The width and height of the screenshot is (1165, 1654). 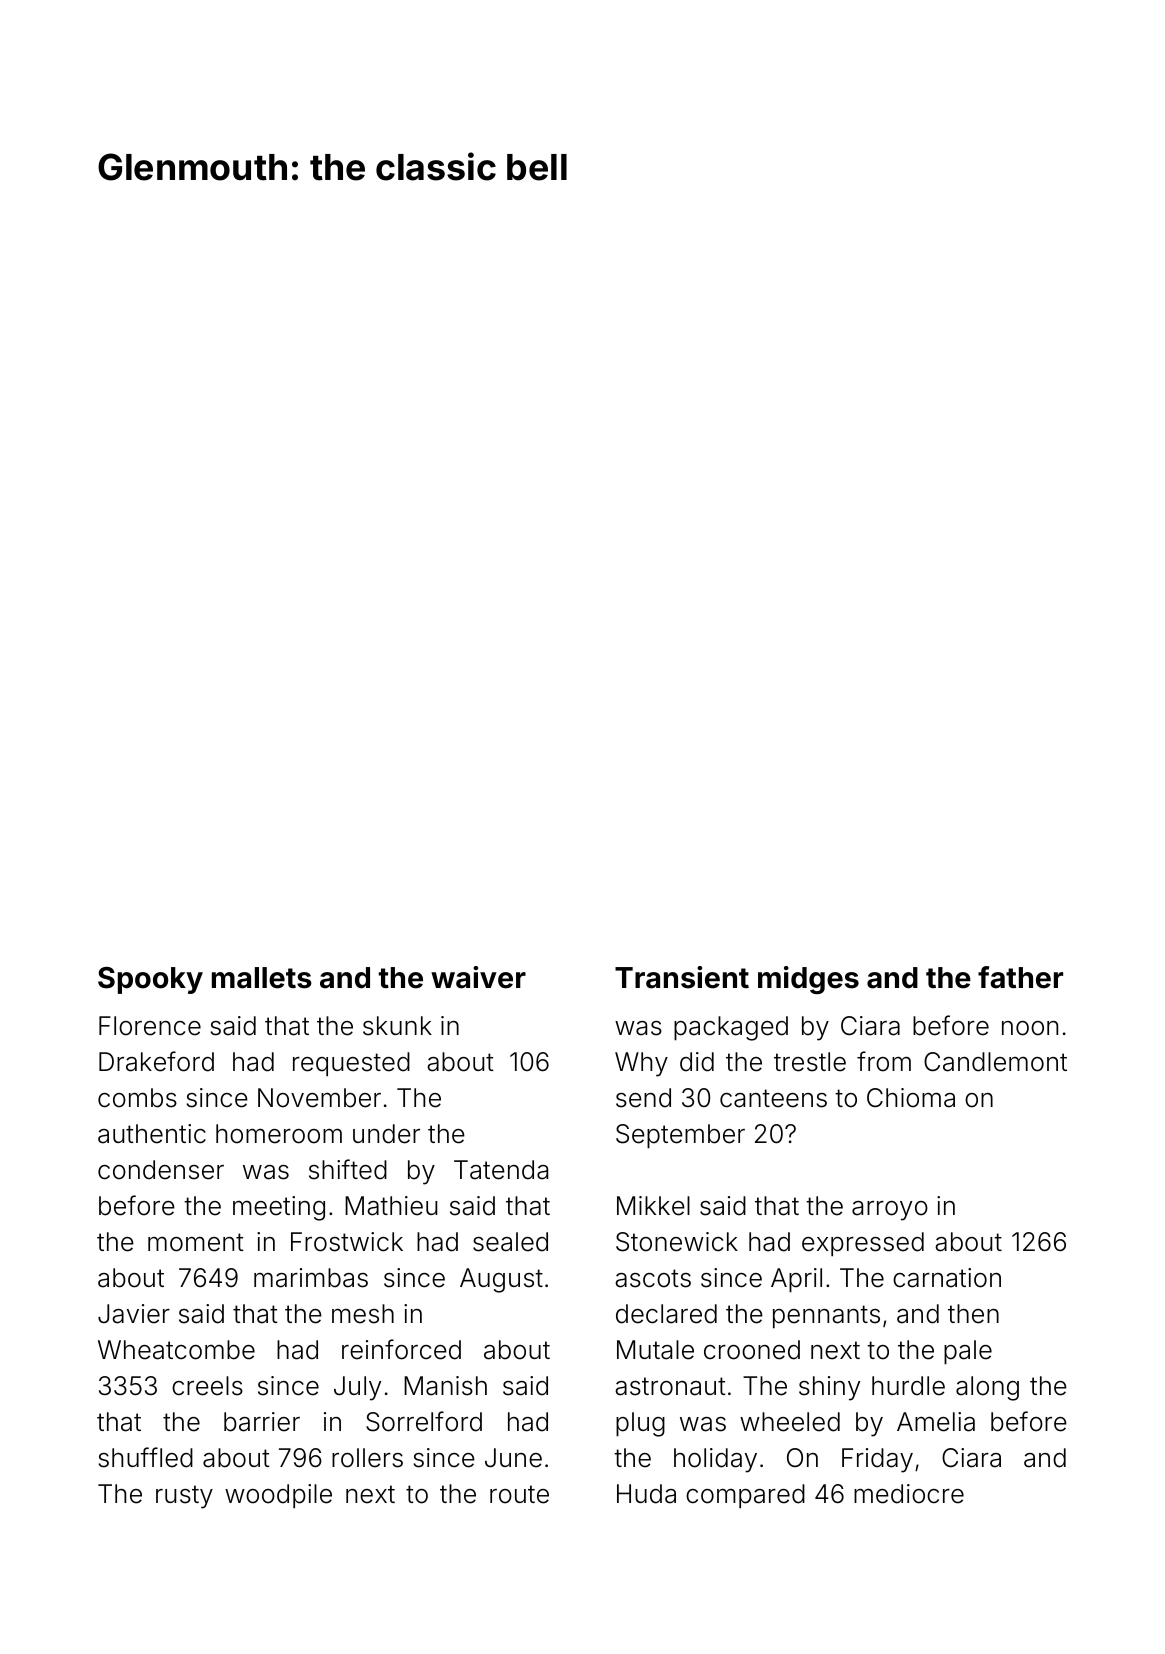 I want to click on Spooky, so click(x=150, y=980).
